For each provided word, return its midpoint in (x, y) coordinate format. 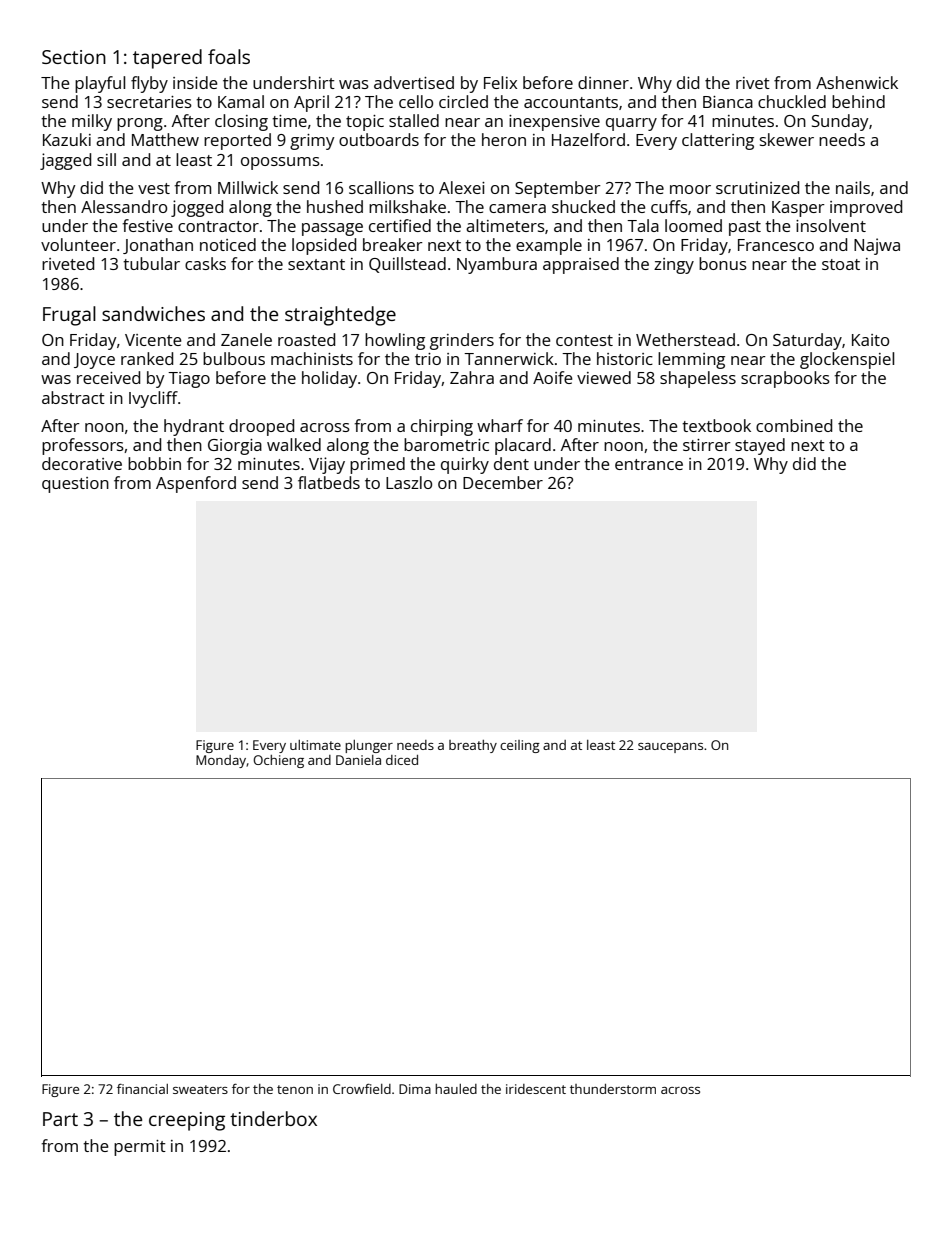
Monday (221, 761)
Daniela (358, 760)
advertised (414, 82)
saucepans (670, 748)
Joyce (94, 361)
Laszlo (409, 482)
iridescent (536, 1089)
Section (74, 57)
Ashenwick (857, 82)
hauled (456, 1089)
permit (140, 1148)
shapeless (698, 379)
